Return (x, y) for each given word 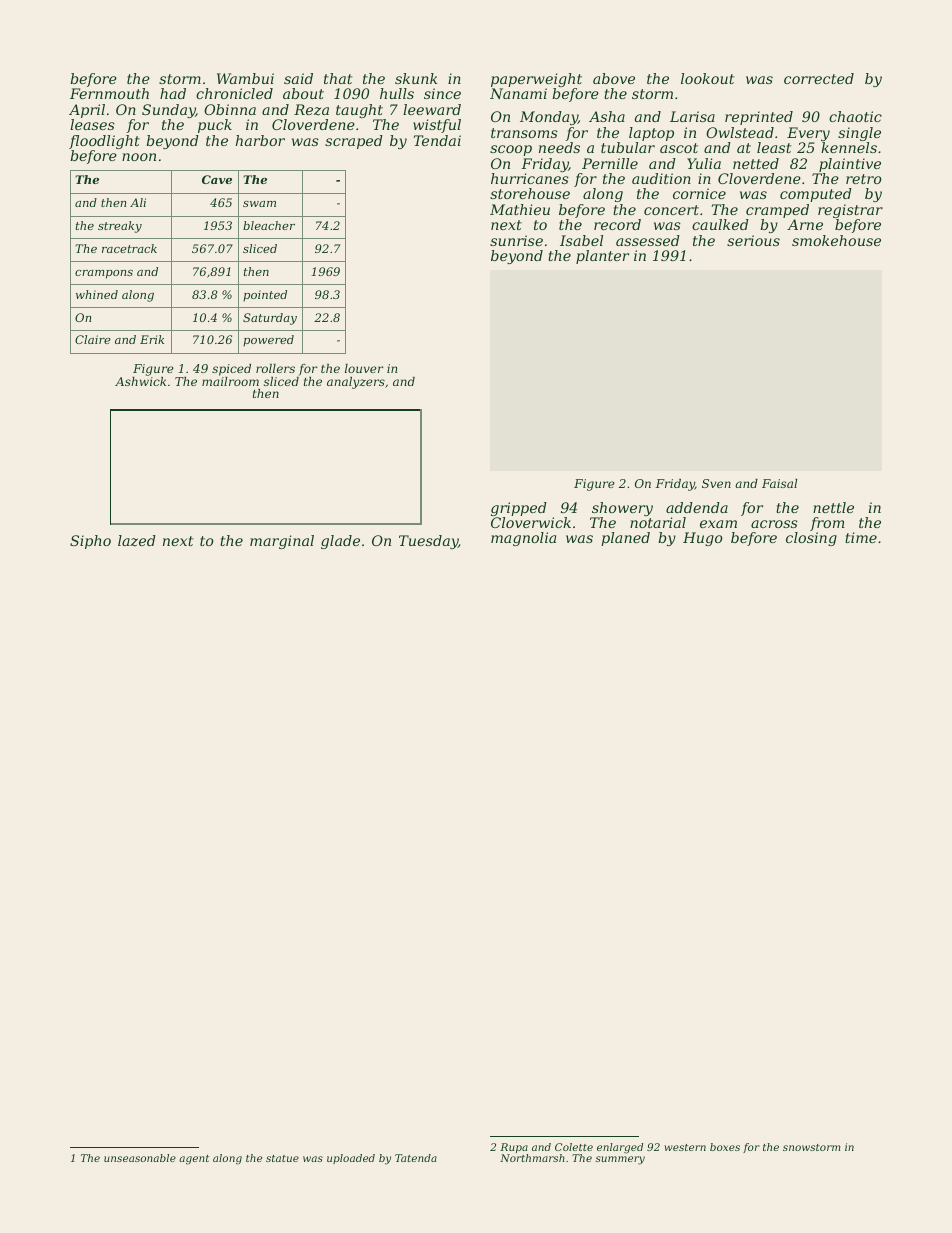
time (861, 537)
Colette (574, 1147)
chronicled (234, 93)
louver (364, 368)
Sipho (90, 542)
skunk (416, 78)
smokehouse (836, 240)
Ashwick (140, 381)
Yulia (704, 163)
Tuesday (428, 542)
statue (282, 1158)
